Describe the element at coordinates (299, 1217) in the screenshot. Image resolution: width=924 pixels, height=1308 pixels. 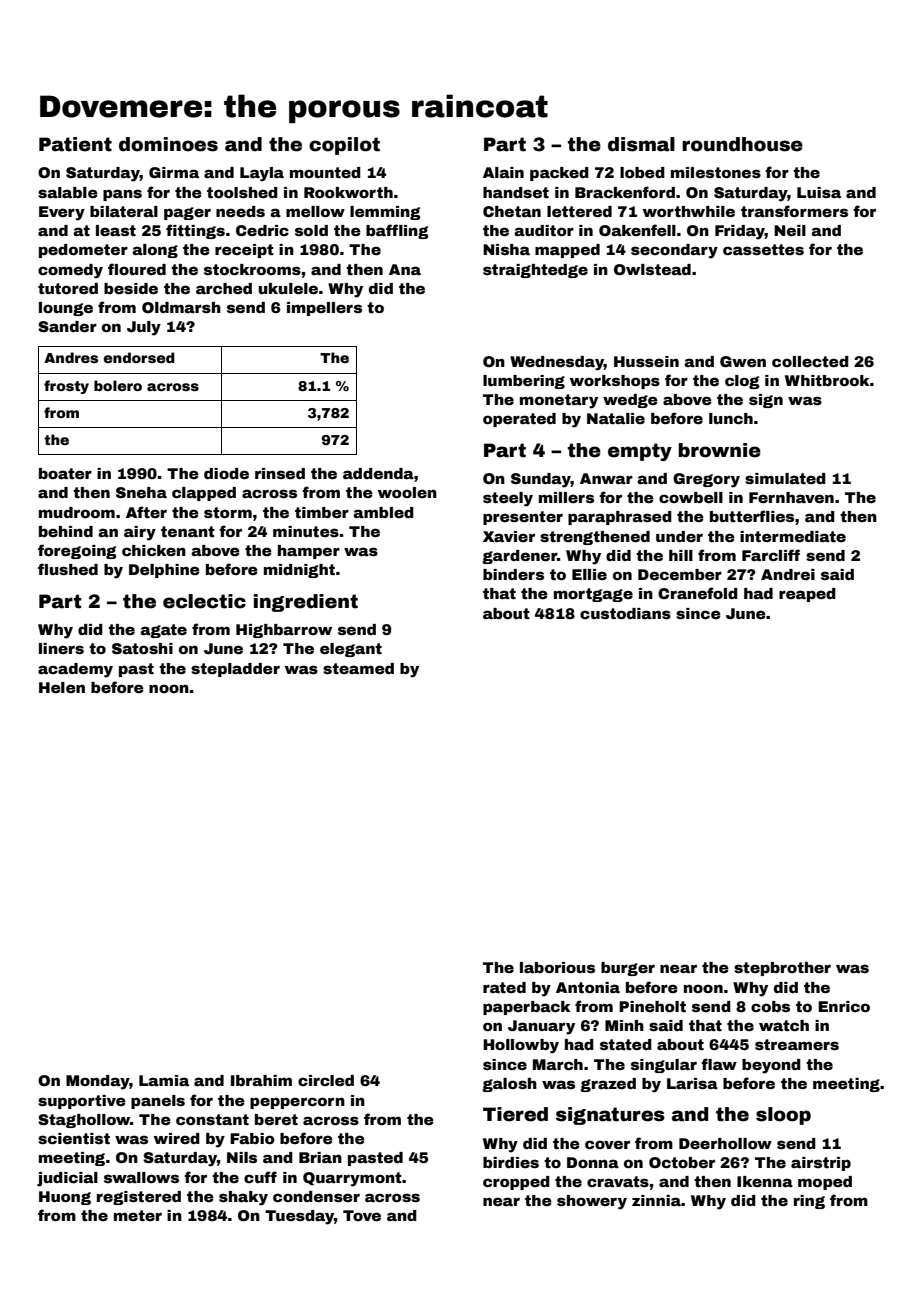
I see `Tuesday` at that location.
